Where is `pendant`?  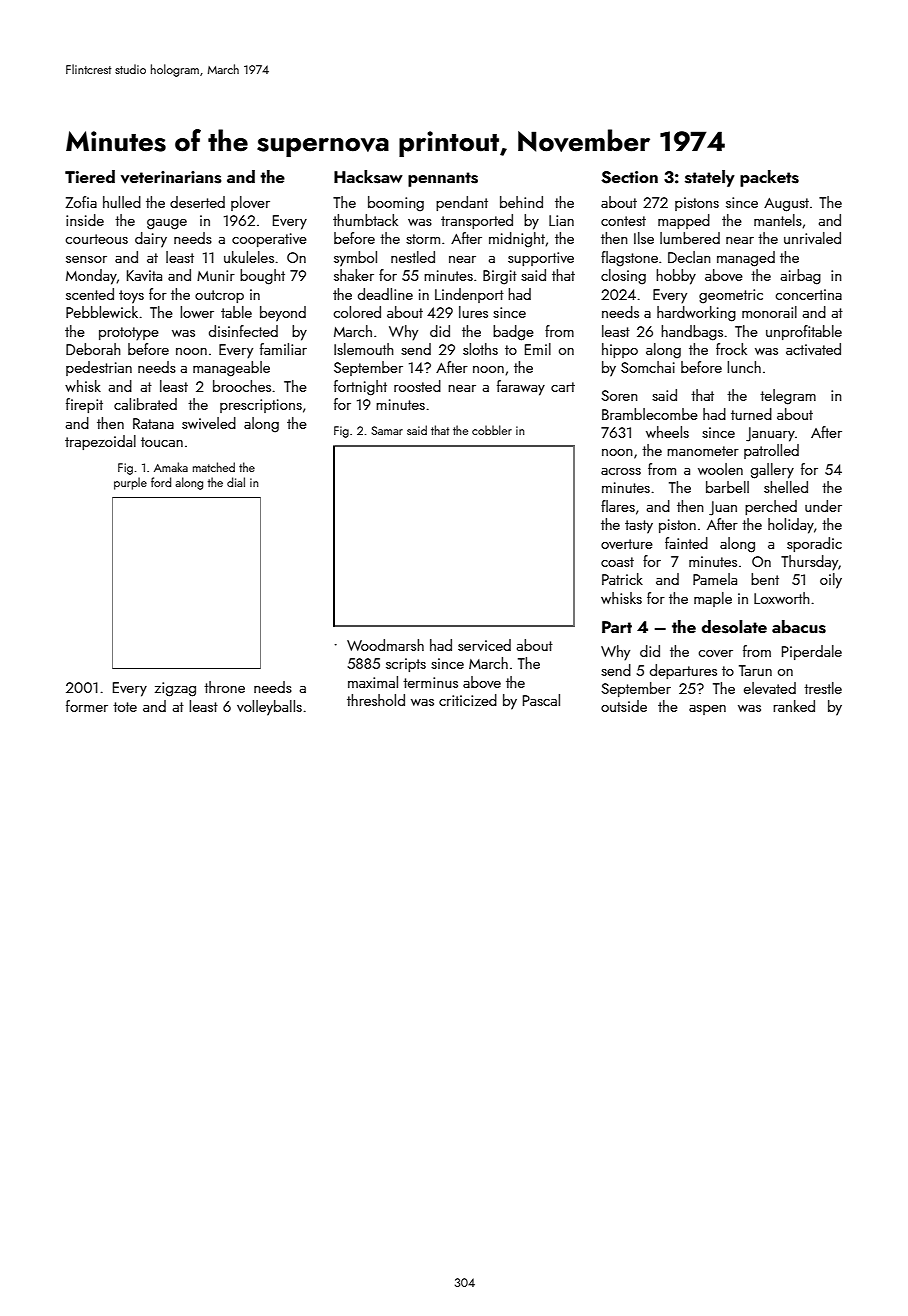 pendant is located at coordinates (462, 203).
